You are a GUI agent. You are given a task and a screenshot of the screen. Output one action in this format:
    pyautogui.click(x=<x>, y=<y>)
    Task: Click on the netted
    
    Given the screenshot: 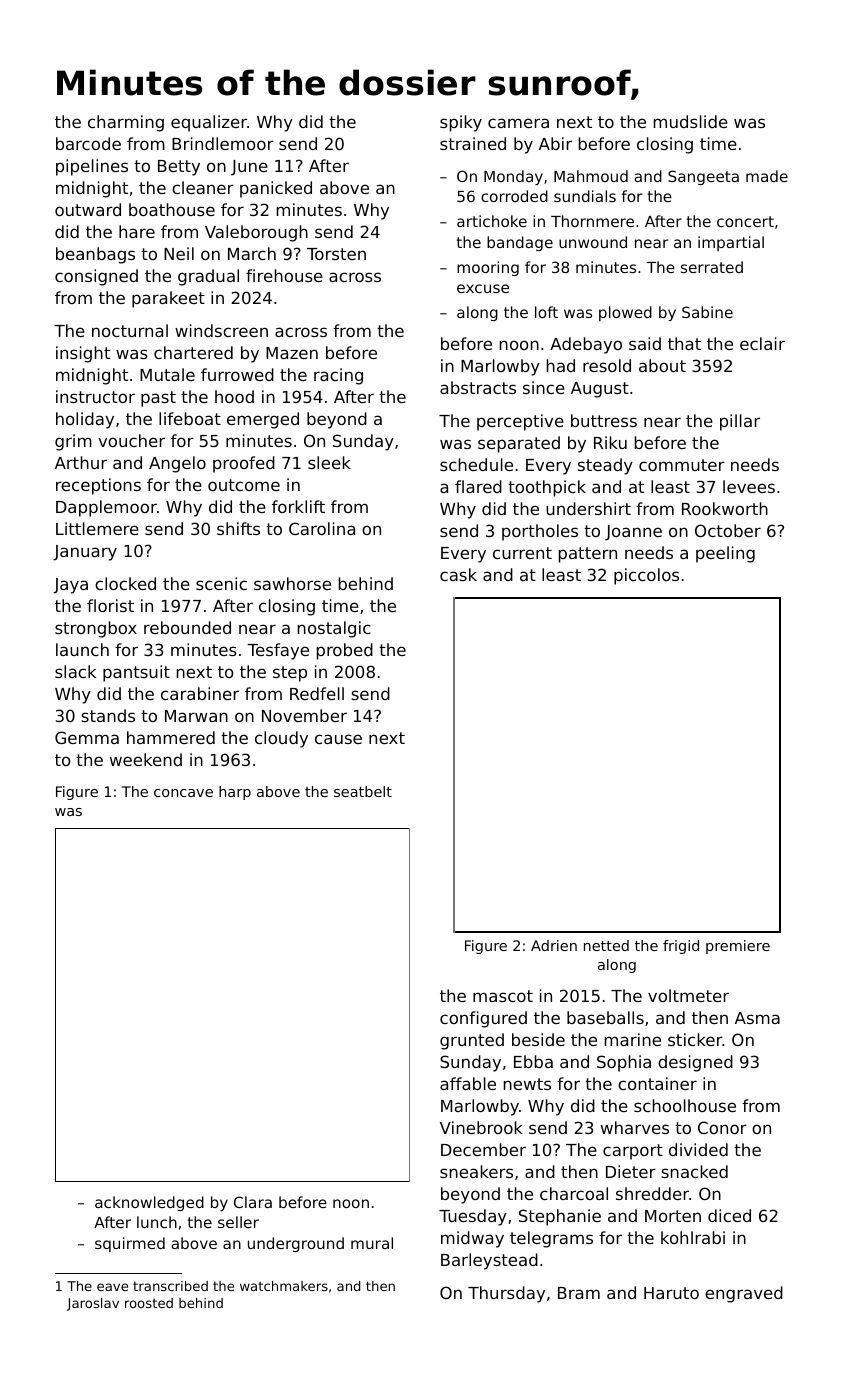 What is the action you would take?
    pyautogui.click(x=606, y=945)
